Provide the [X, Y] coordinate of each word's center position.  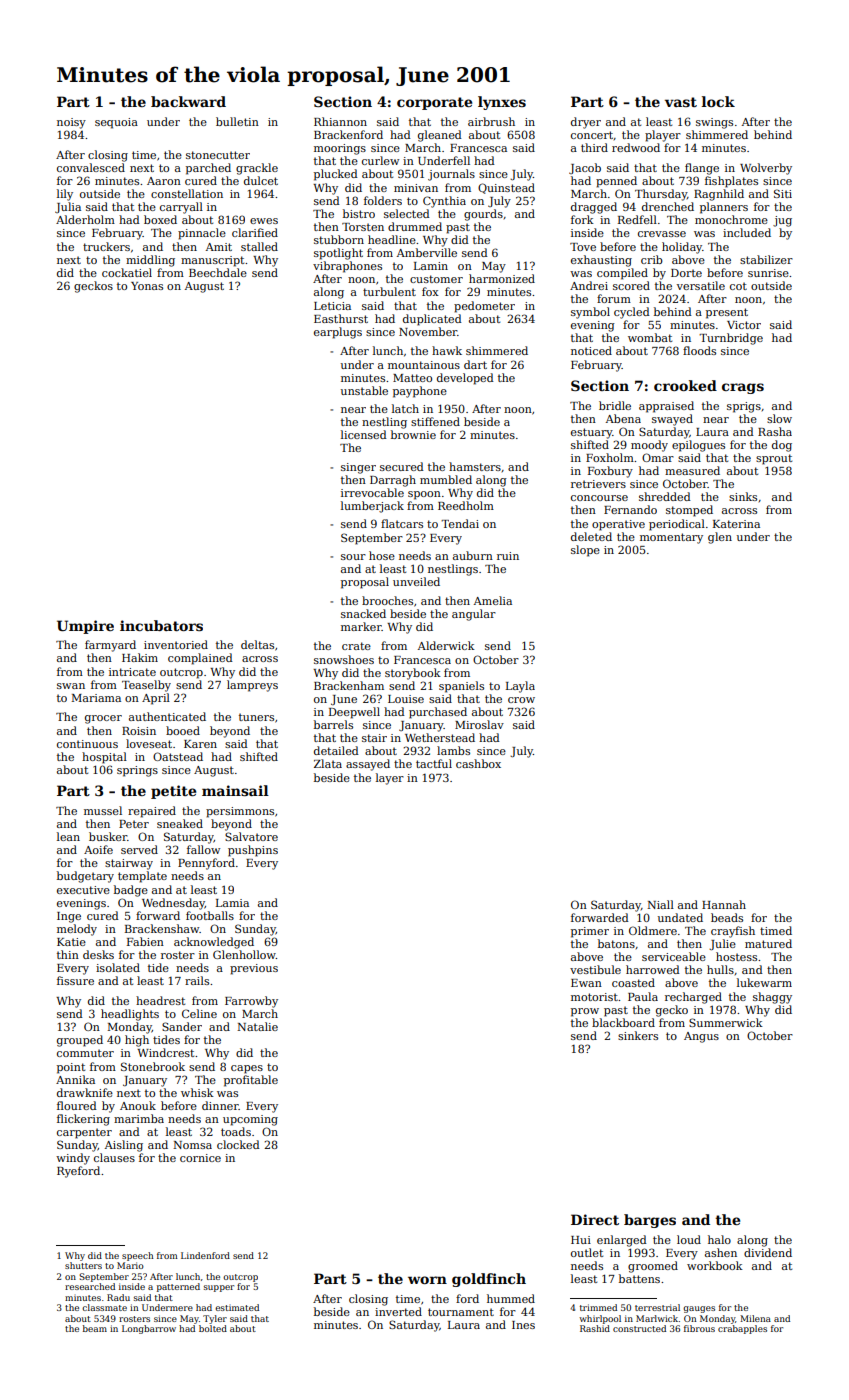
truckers [106, 246]
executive [83, 890]
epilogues [698, 446]
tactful [434, 763]
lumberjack [372, 507]
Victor [744, 325]
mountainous [424, 365]
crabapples [742, 1329]
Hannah [724, 904]
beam [95, 1328]
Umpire [85, 627]
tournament [461, 1312]
